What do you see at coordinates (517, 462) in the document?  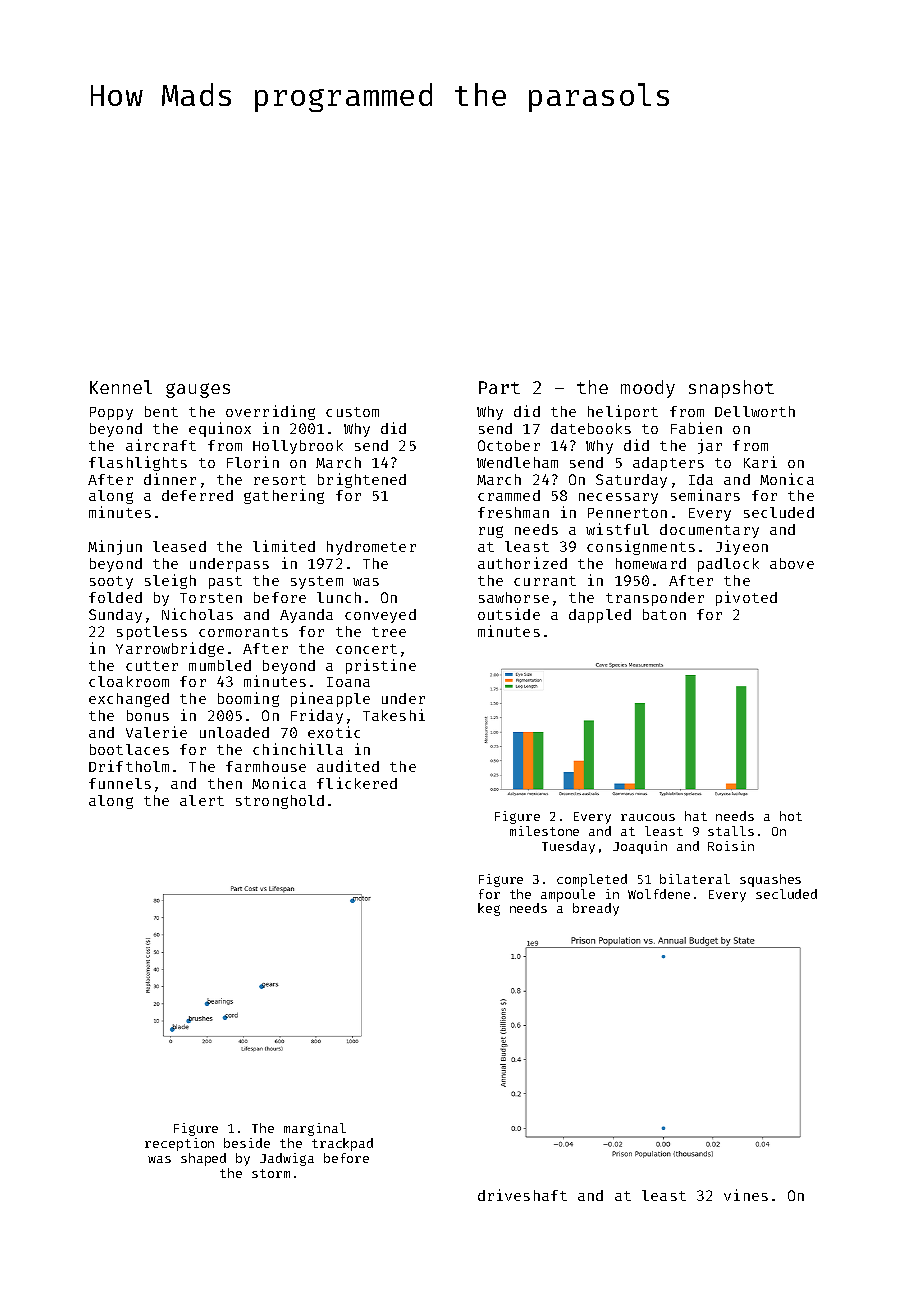 I see `Wendleham` at bounding box center [517, 462].
